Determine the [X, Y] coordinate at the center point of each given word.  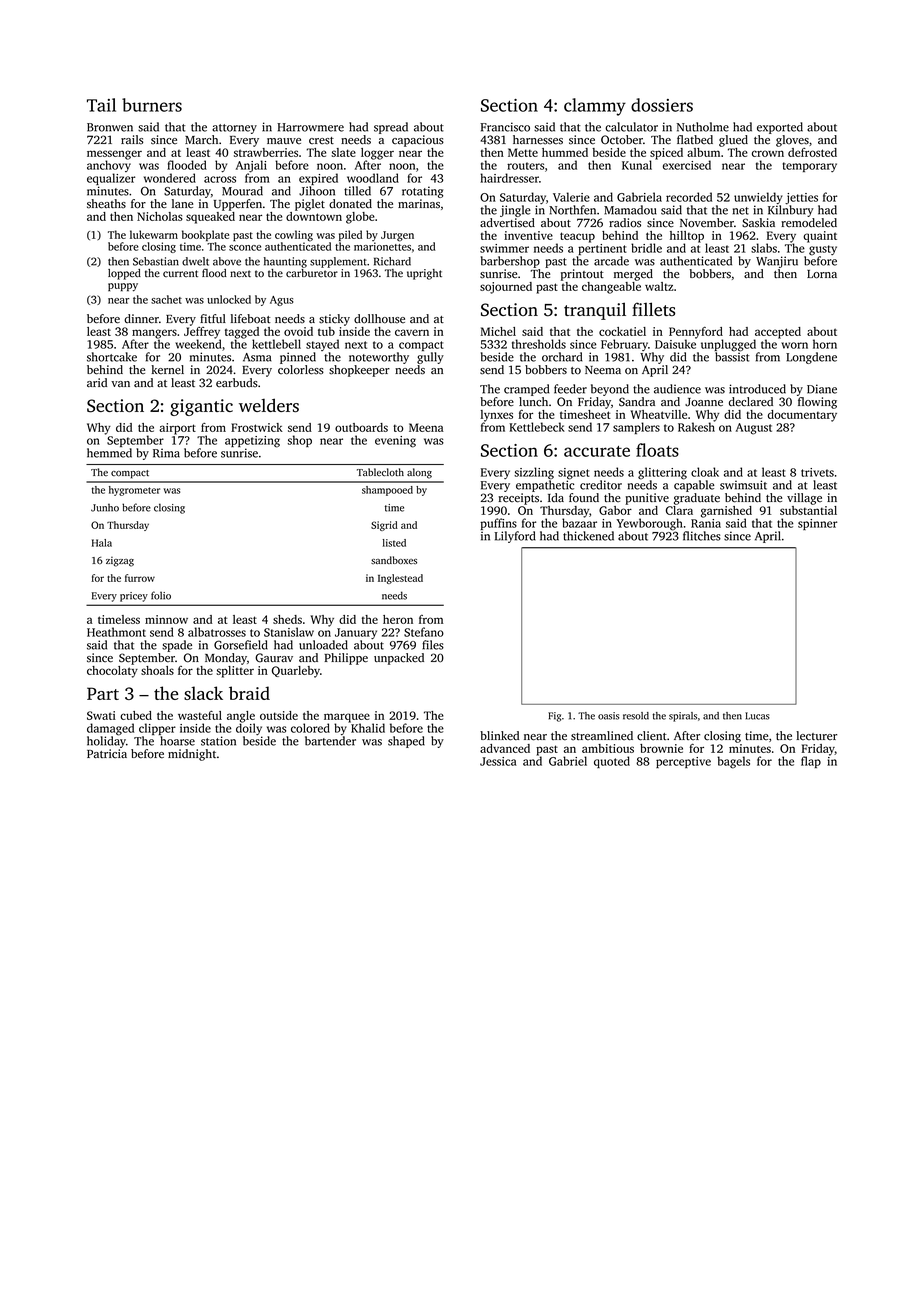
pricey [134, 597]
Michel [498, 331]
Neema [603, 370]
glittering [662, 473]
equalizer [111, 179]
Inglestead [400, 579]
